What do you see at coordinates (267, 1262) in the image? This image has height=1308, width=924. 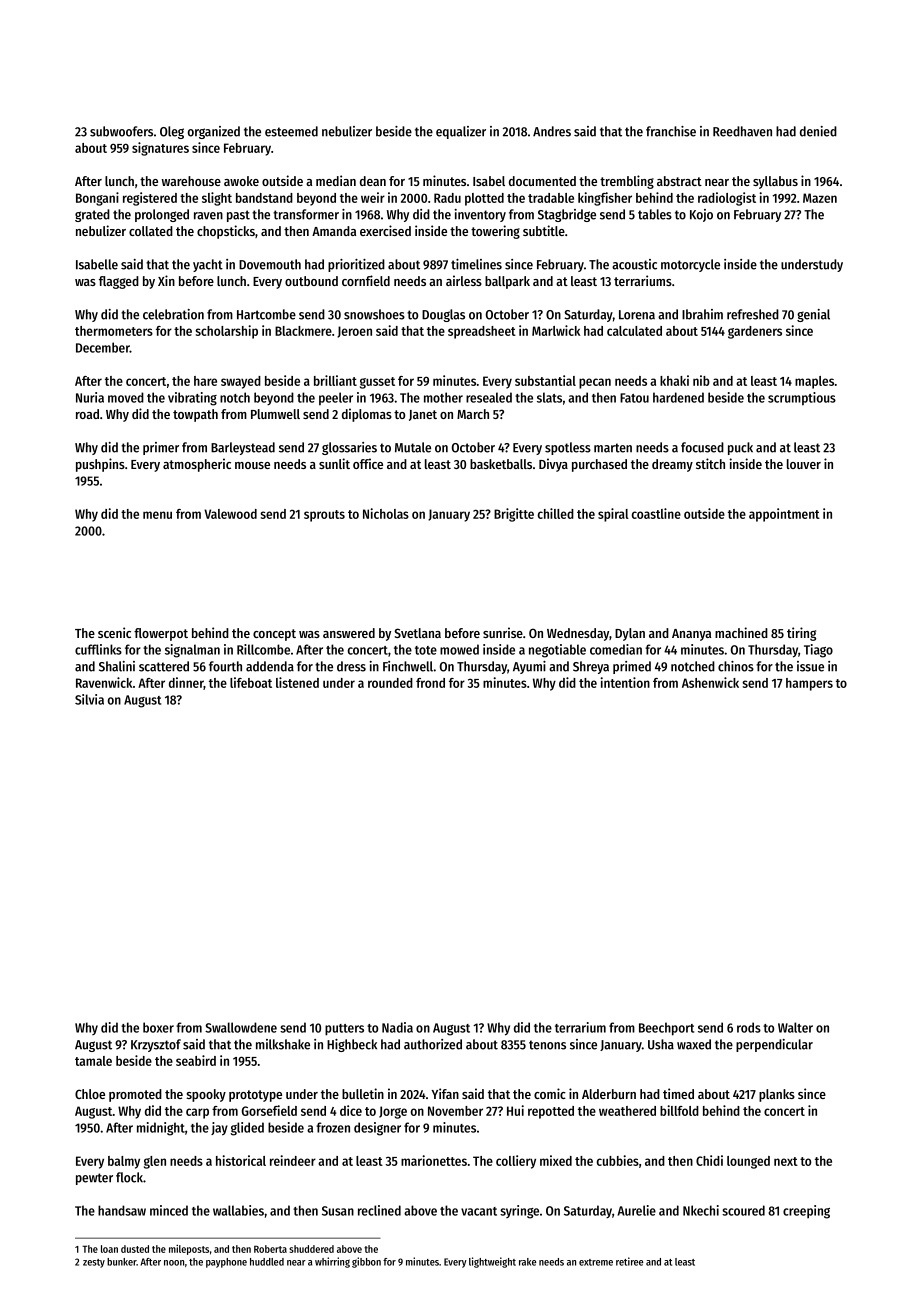 I see `huddled` at bounding box center [267, 1262].
